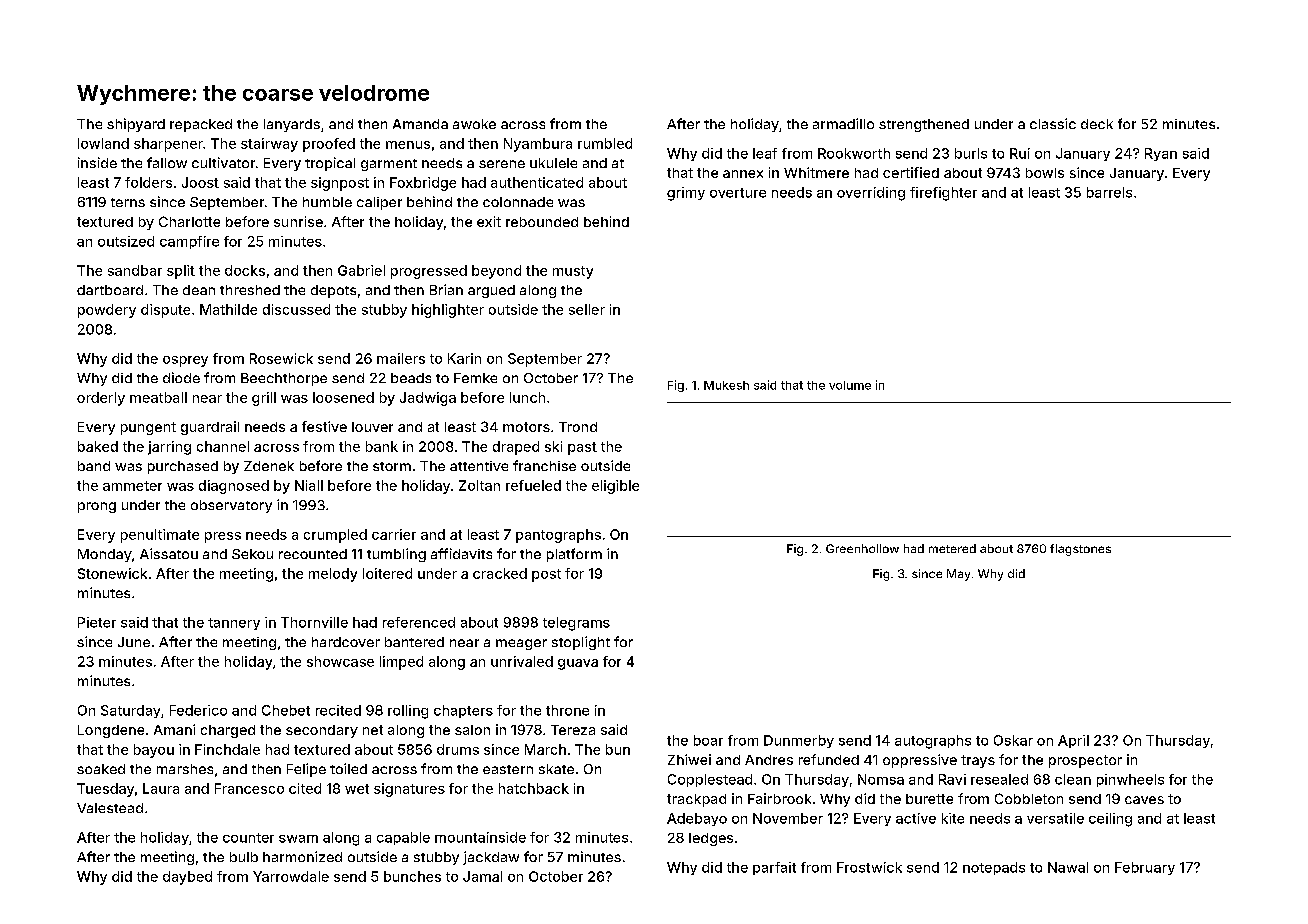 This document has width=1308, height=924. Describe the element at coordinates (474, 124) in the document. I see `awoke` at that location.
